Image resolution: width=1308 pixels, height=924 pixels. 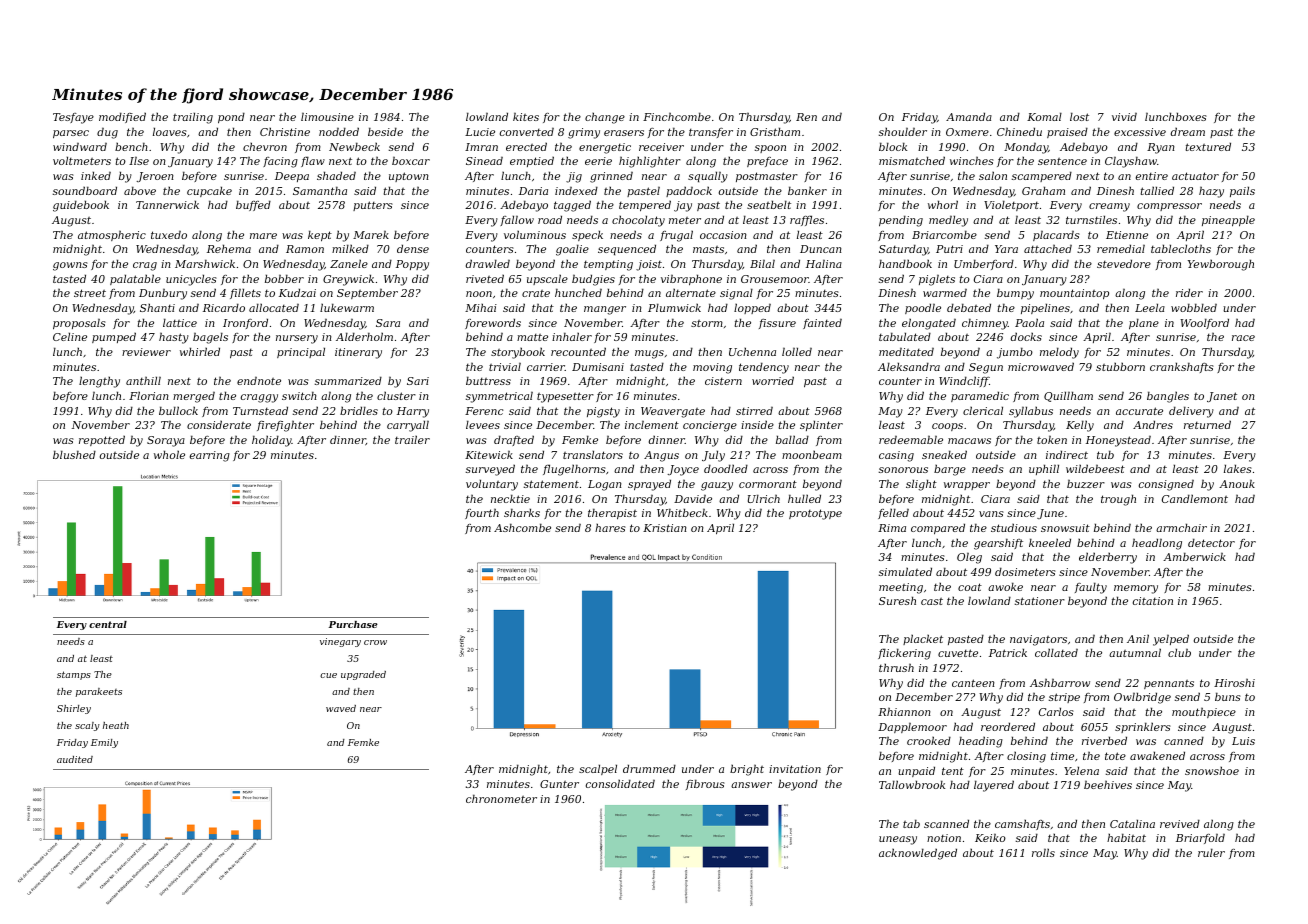 What do you see at coordinates (572, 336) in the screenshot?
I see `inhaler` at bounding box center [572, 336].
